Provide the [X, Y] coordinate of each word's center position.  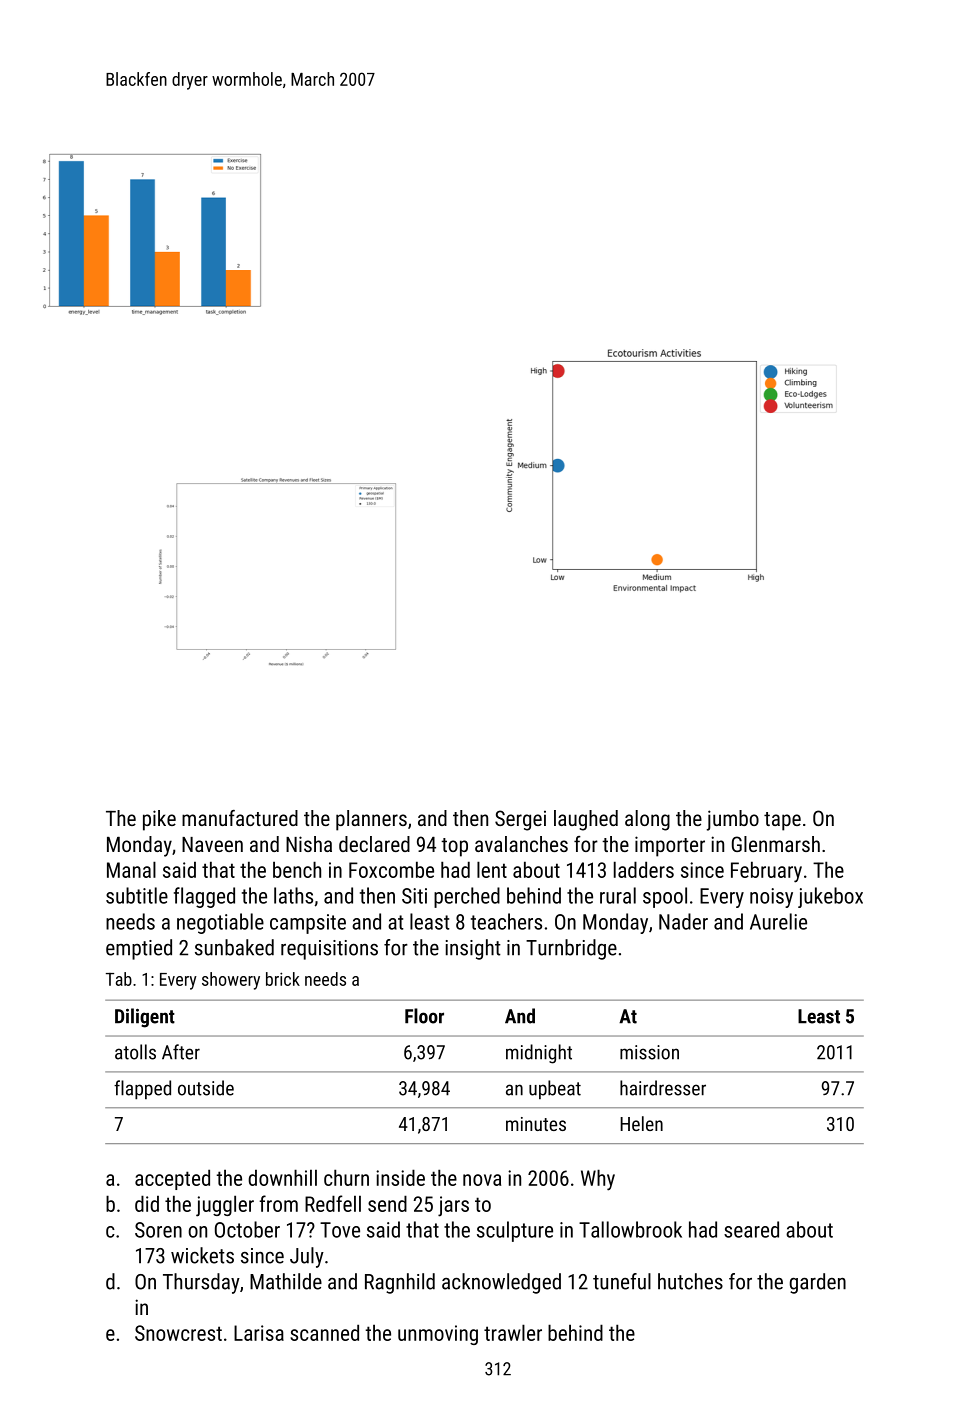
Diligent [145, 1018]
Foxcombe [391, 869]
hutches [690, 1281]
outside [206, 1088]
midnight [539, 1054]
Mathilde [286, 1281]
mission [649, 1052]
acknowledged [501, 1283]
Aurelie [778, 921]
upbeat [555, 1089]
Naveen [212, 844]
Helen [641, 1123]
